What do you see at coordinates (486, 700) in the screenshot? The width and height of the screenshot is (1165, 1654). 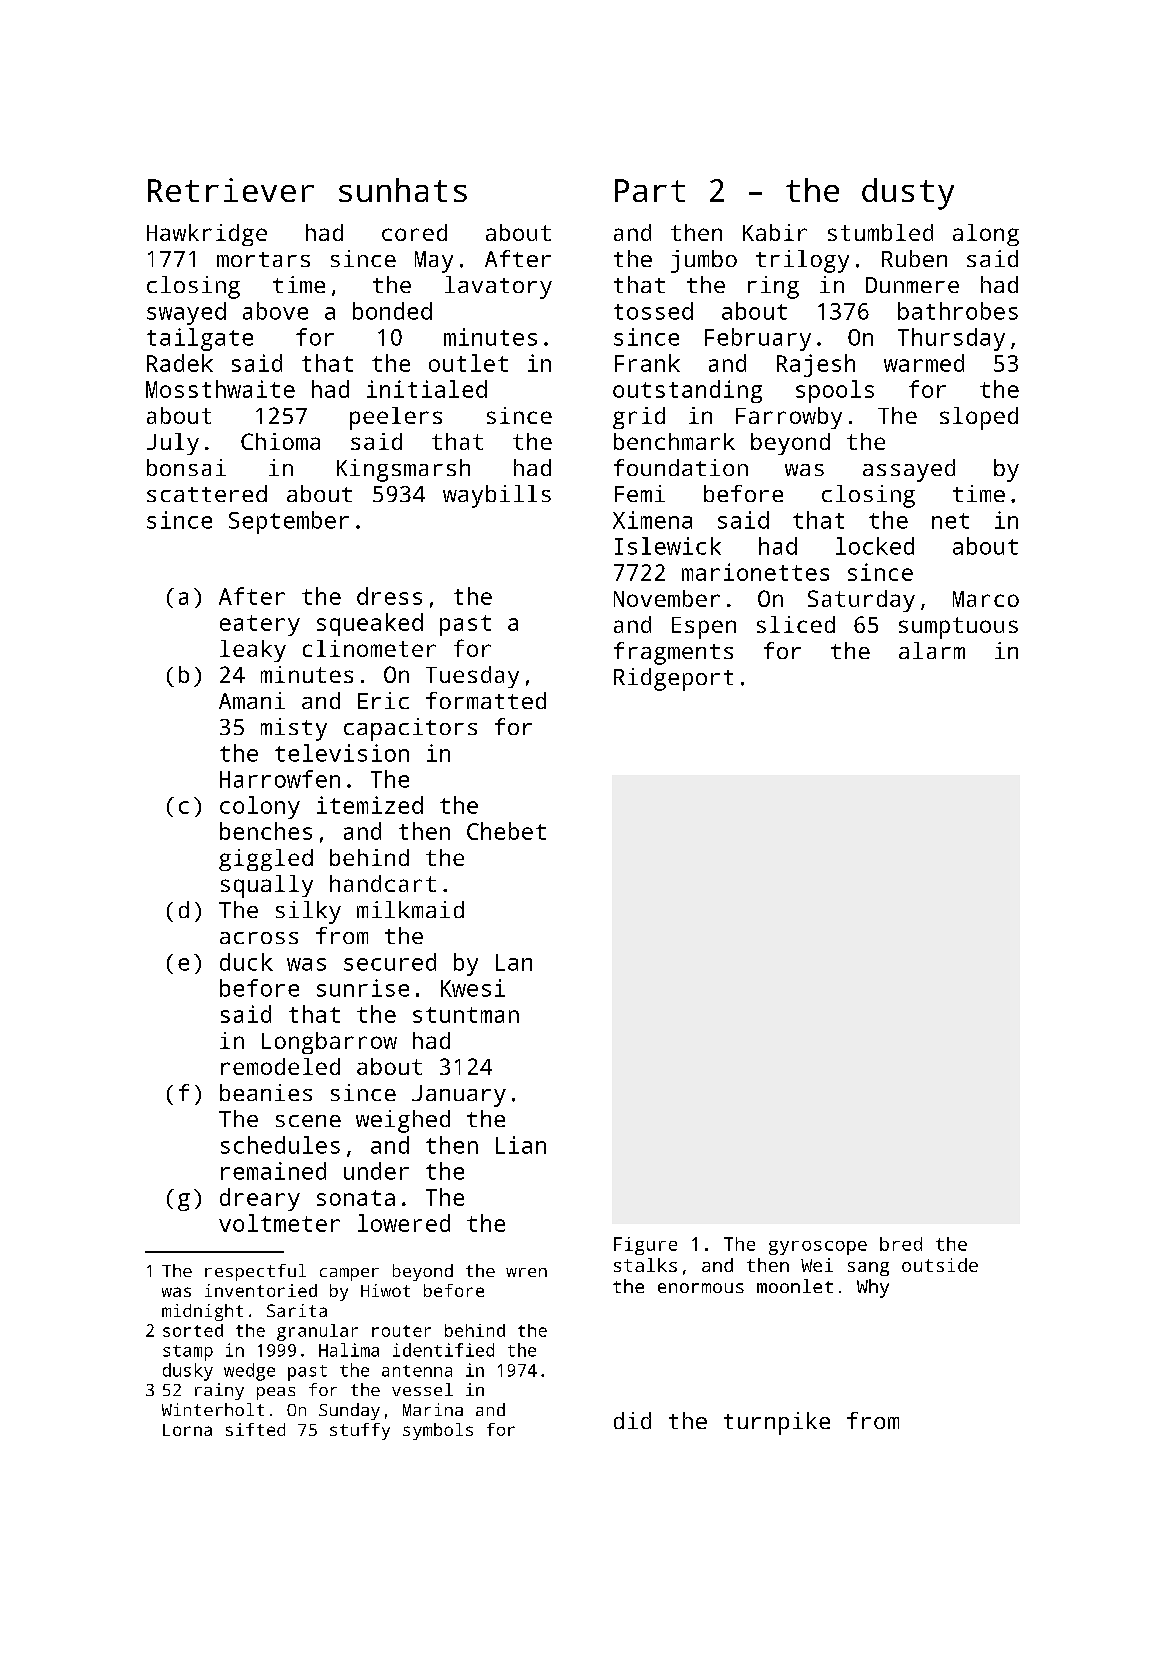 I see `formatted` at bounding box center [486, 700].
